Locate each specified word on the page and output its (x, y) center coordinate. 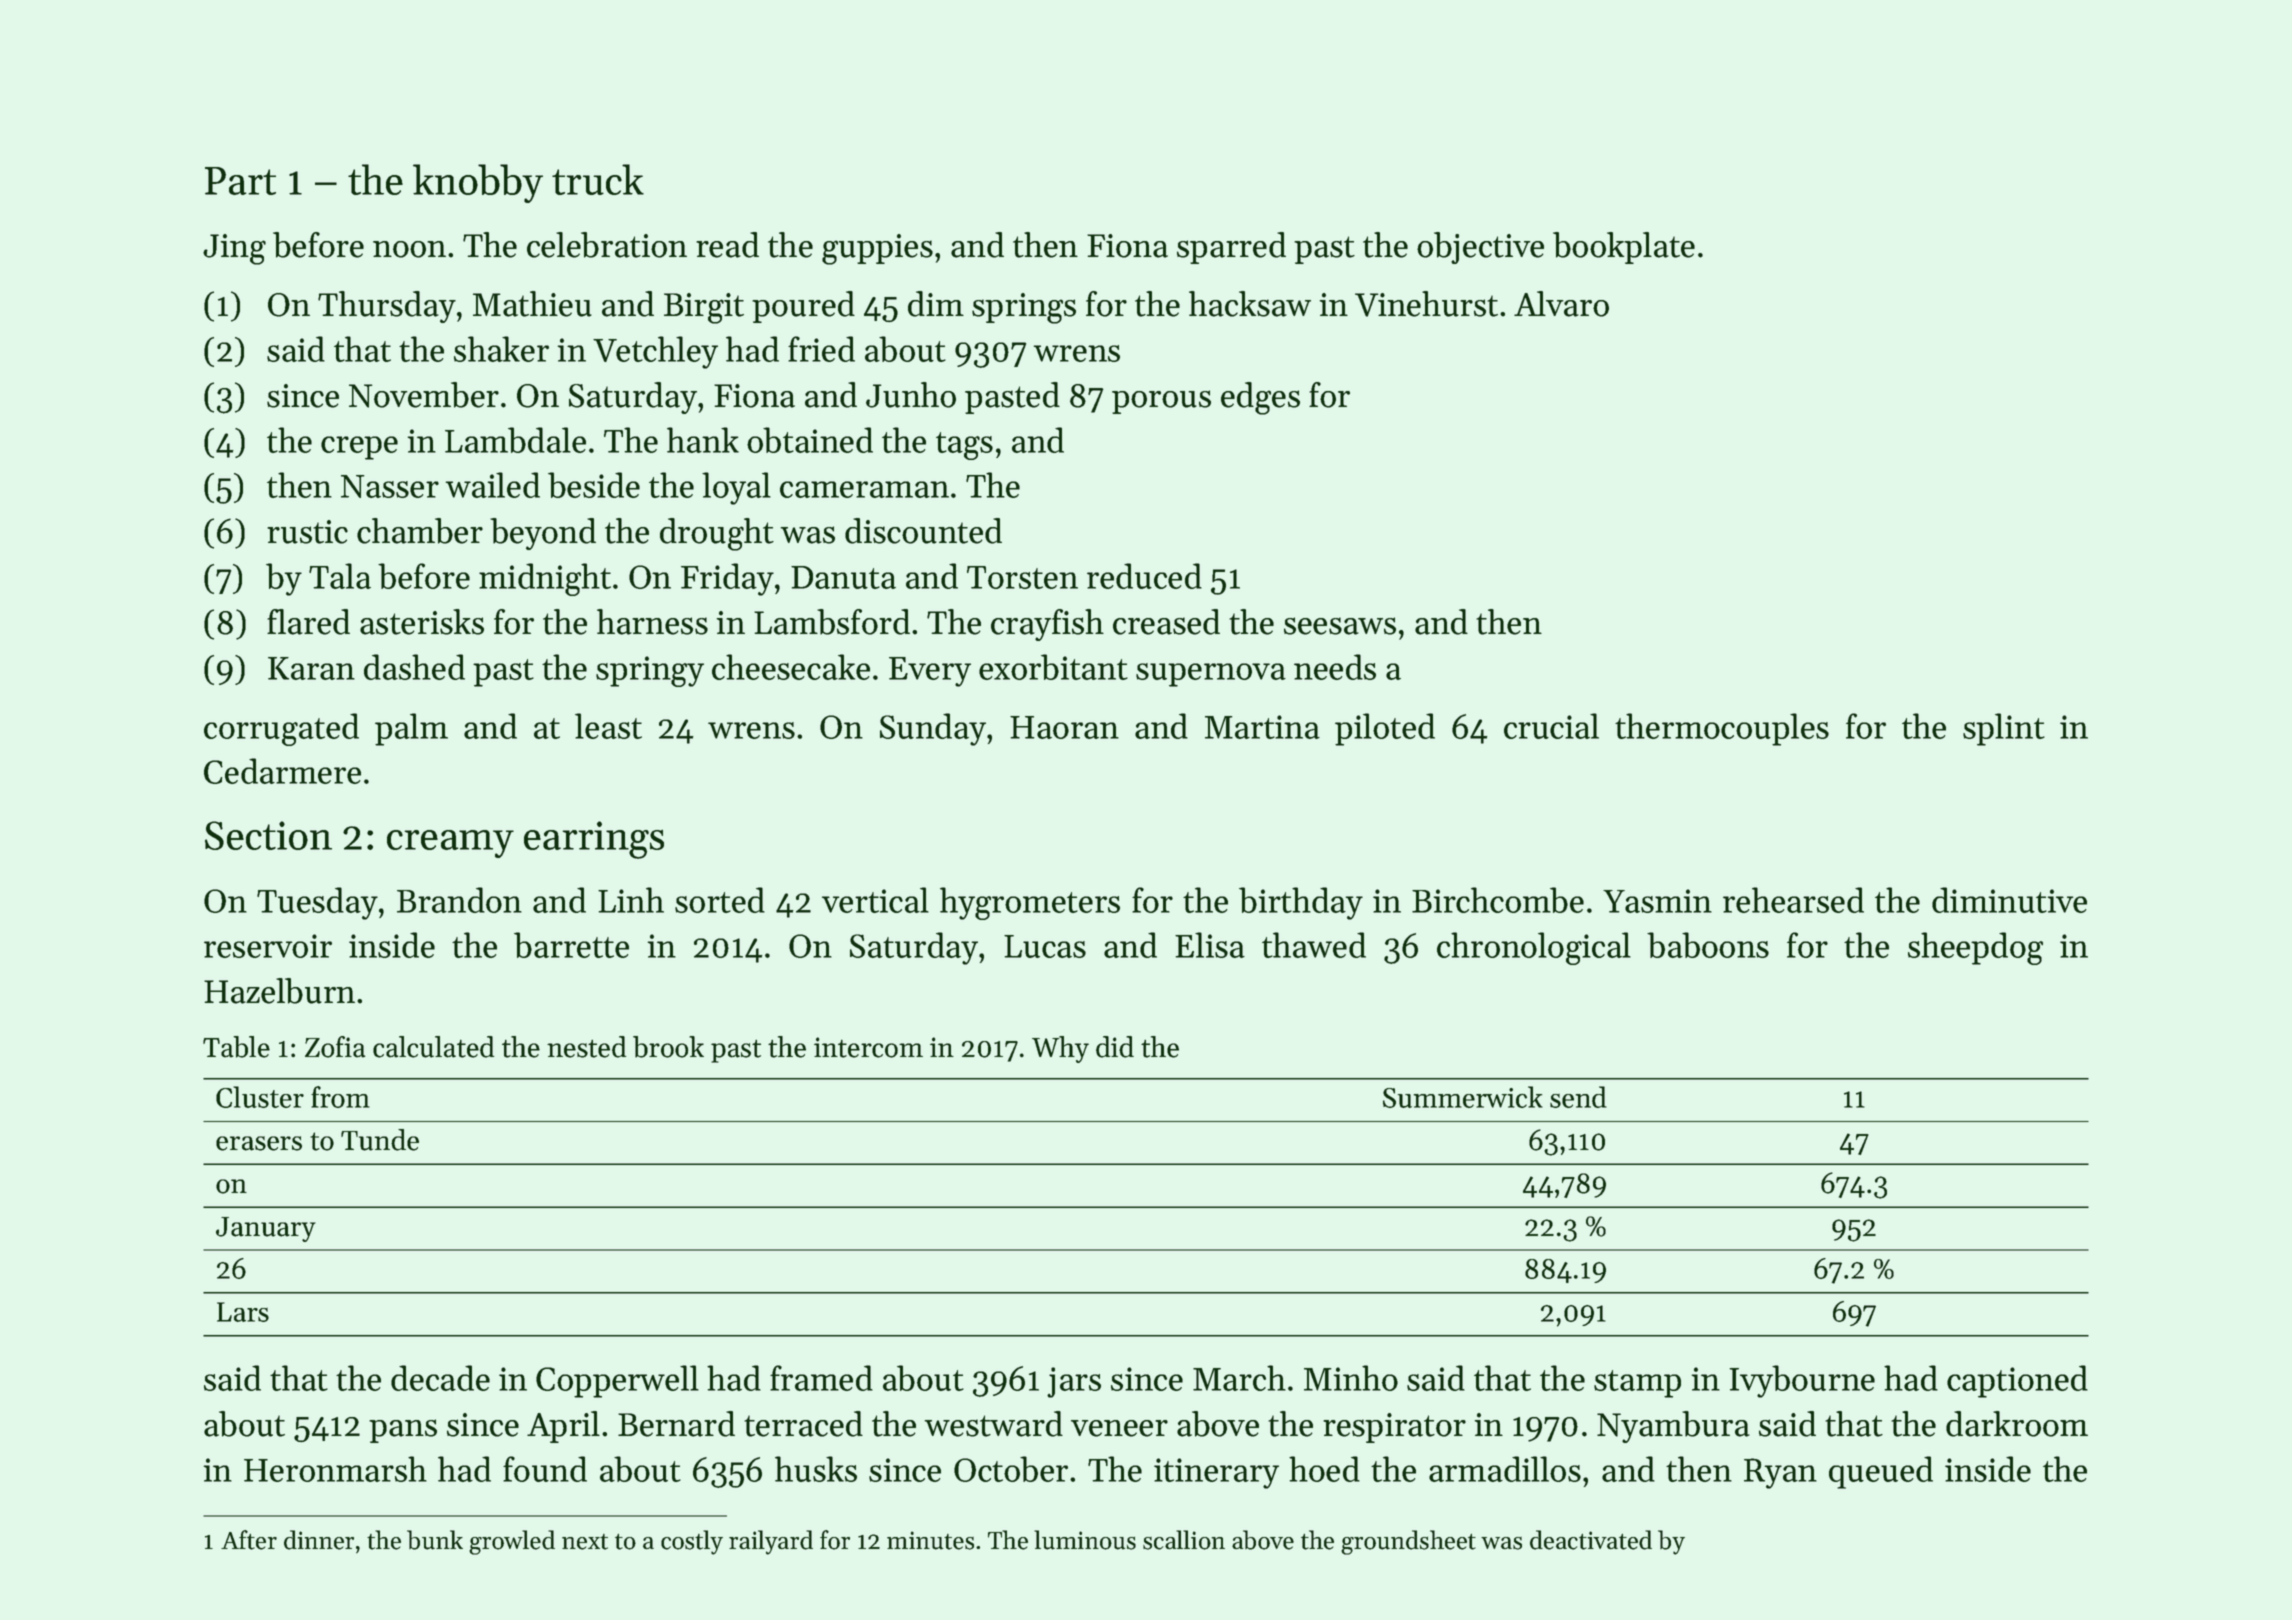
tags (964, 446)
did (1115, 1047)
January (266, 1229)
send (1578, 1097)
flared (308, 622)
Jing (234, 249)
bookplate (1624, 248)
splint (2004, 729)
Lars (243, 1312)
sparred (1231, 248)
